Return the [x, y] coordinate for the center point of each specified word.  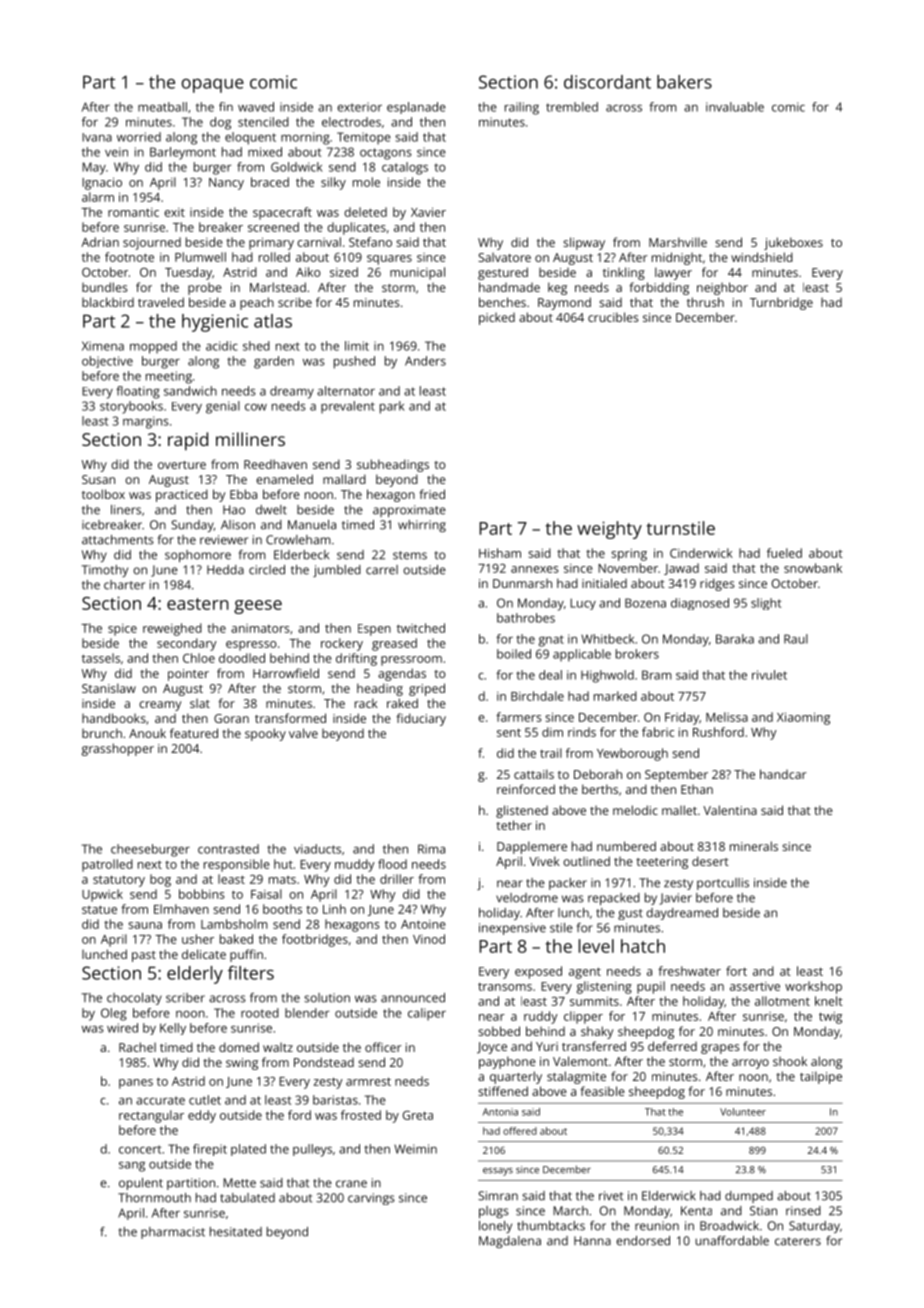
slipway [584, 243]
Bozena [645, 603]
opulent [141, 1184]
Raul [796, 639]
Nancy [226, 184]
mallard [344, 479]
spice [122, 630]
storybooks [131, 407]
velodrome [527, 898]
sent [509, 732]
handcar [783, 774]
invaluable [735, 107]
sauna [145, 925]
